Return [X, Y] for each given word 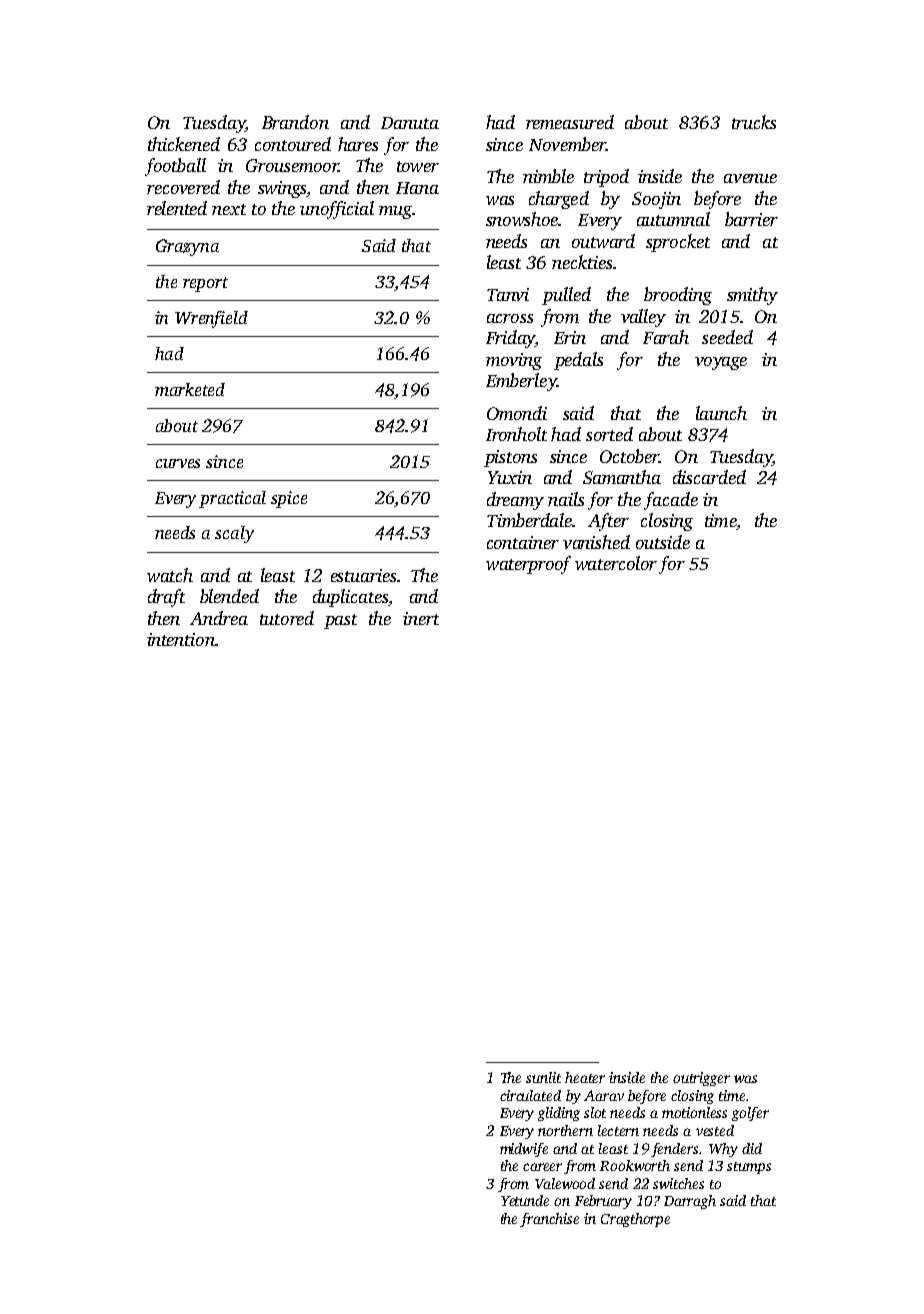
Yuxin [510, 477]
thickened [184, 144]
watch [170, 575]
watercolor [616, 563]
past [340, 621]
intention [181, 639]
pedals [578, 361]
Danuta [410, 123]
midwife [524, 1150]
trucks [754, 122]
